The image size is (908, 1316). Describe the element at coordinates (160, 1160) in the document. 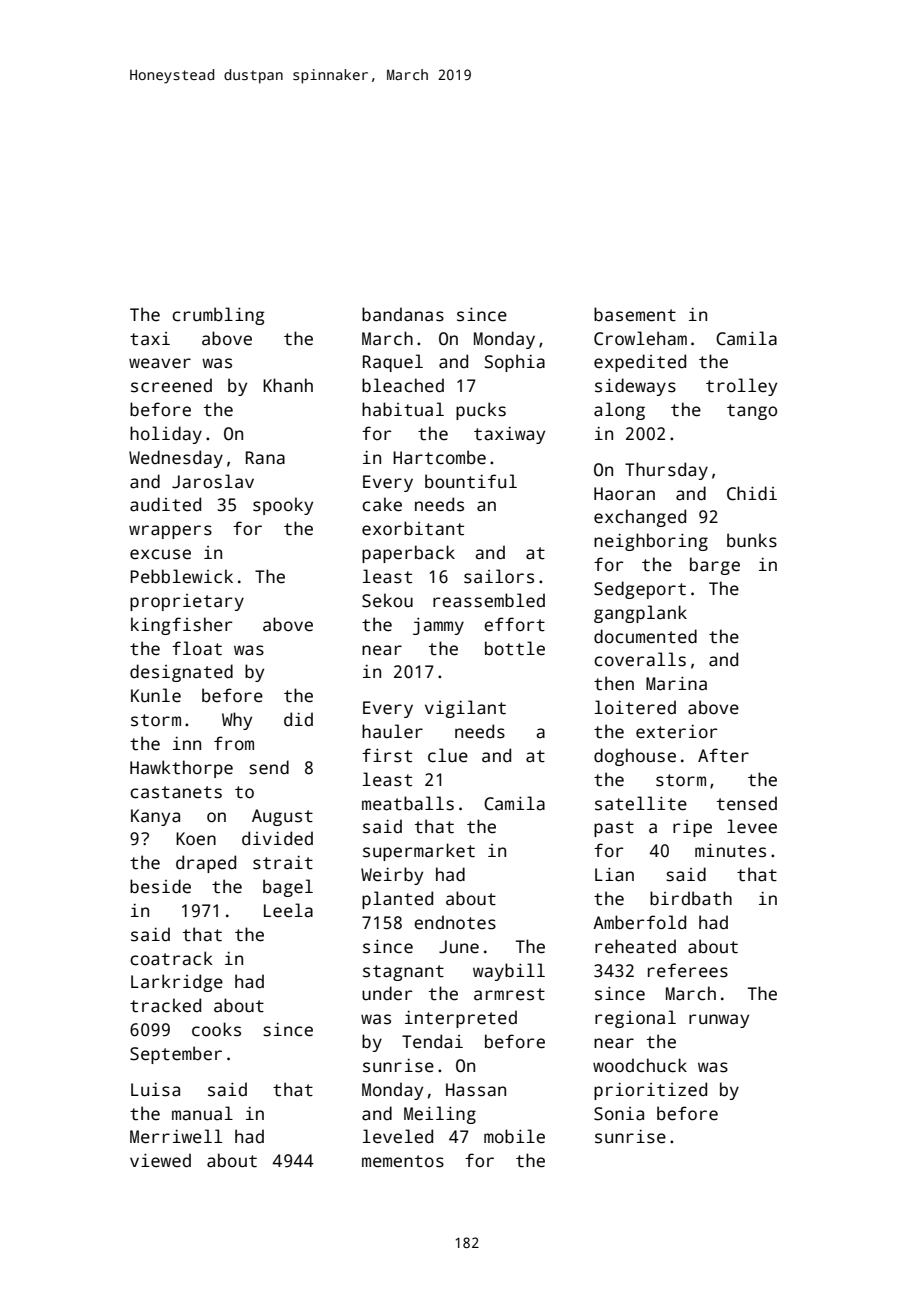

I see `viewed` at that location.
